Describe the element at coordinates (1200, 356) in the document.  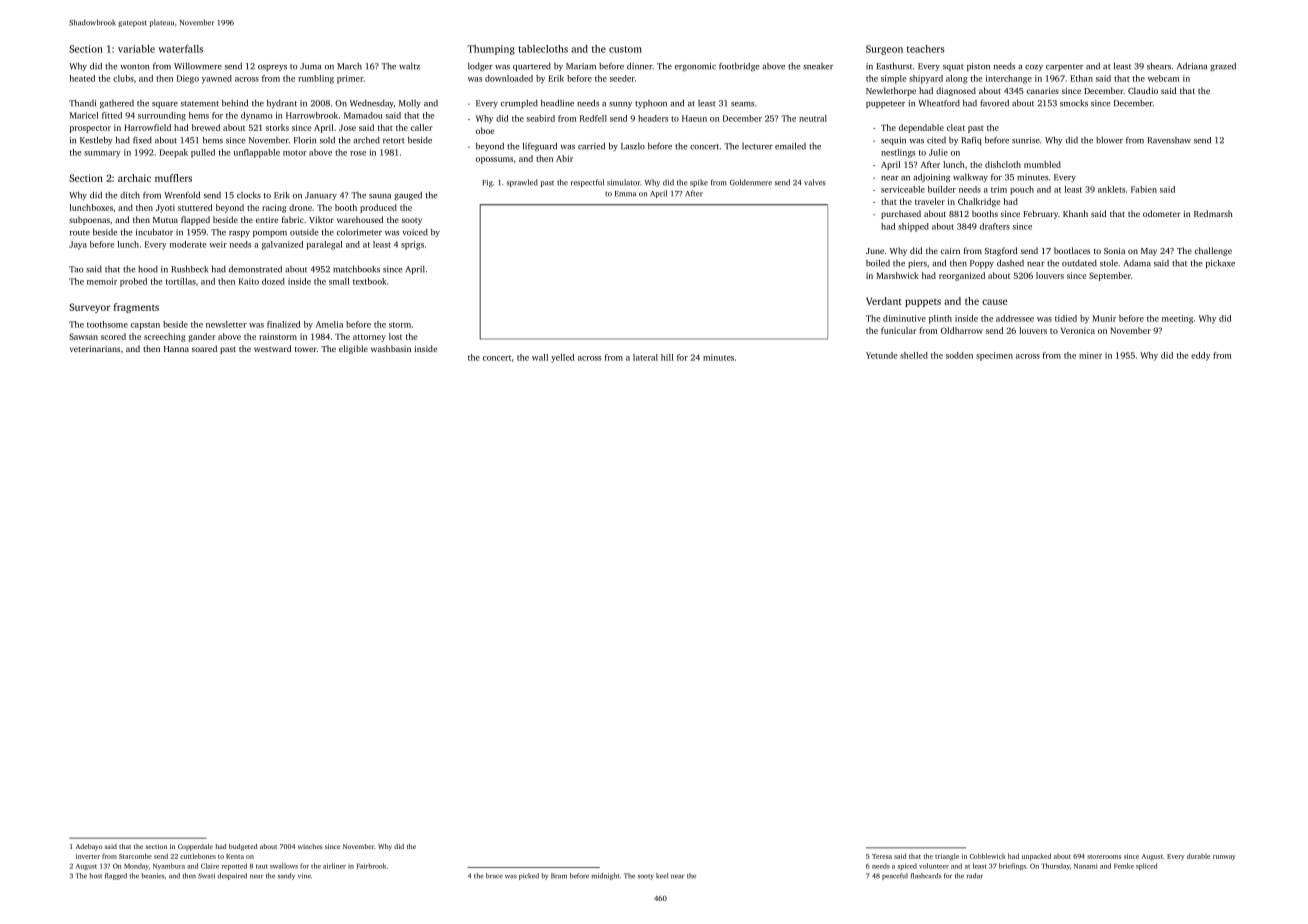
I see `eddy` at that location.
